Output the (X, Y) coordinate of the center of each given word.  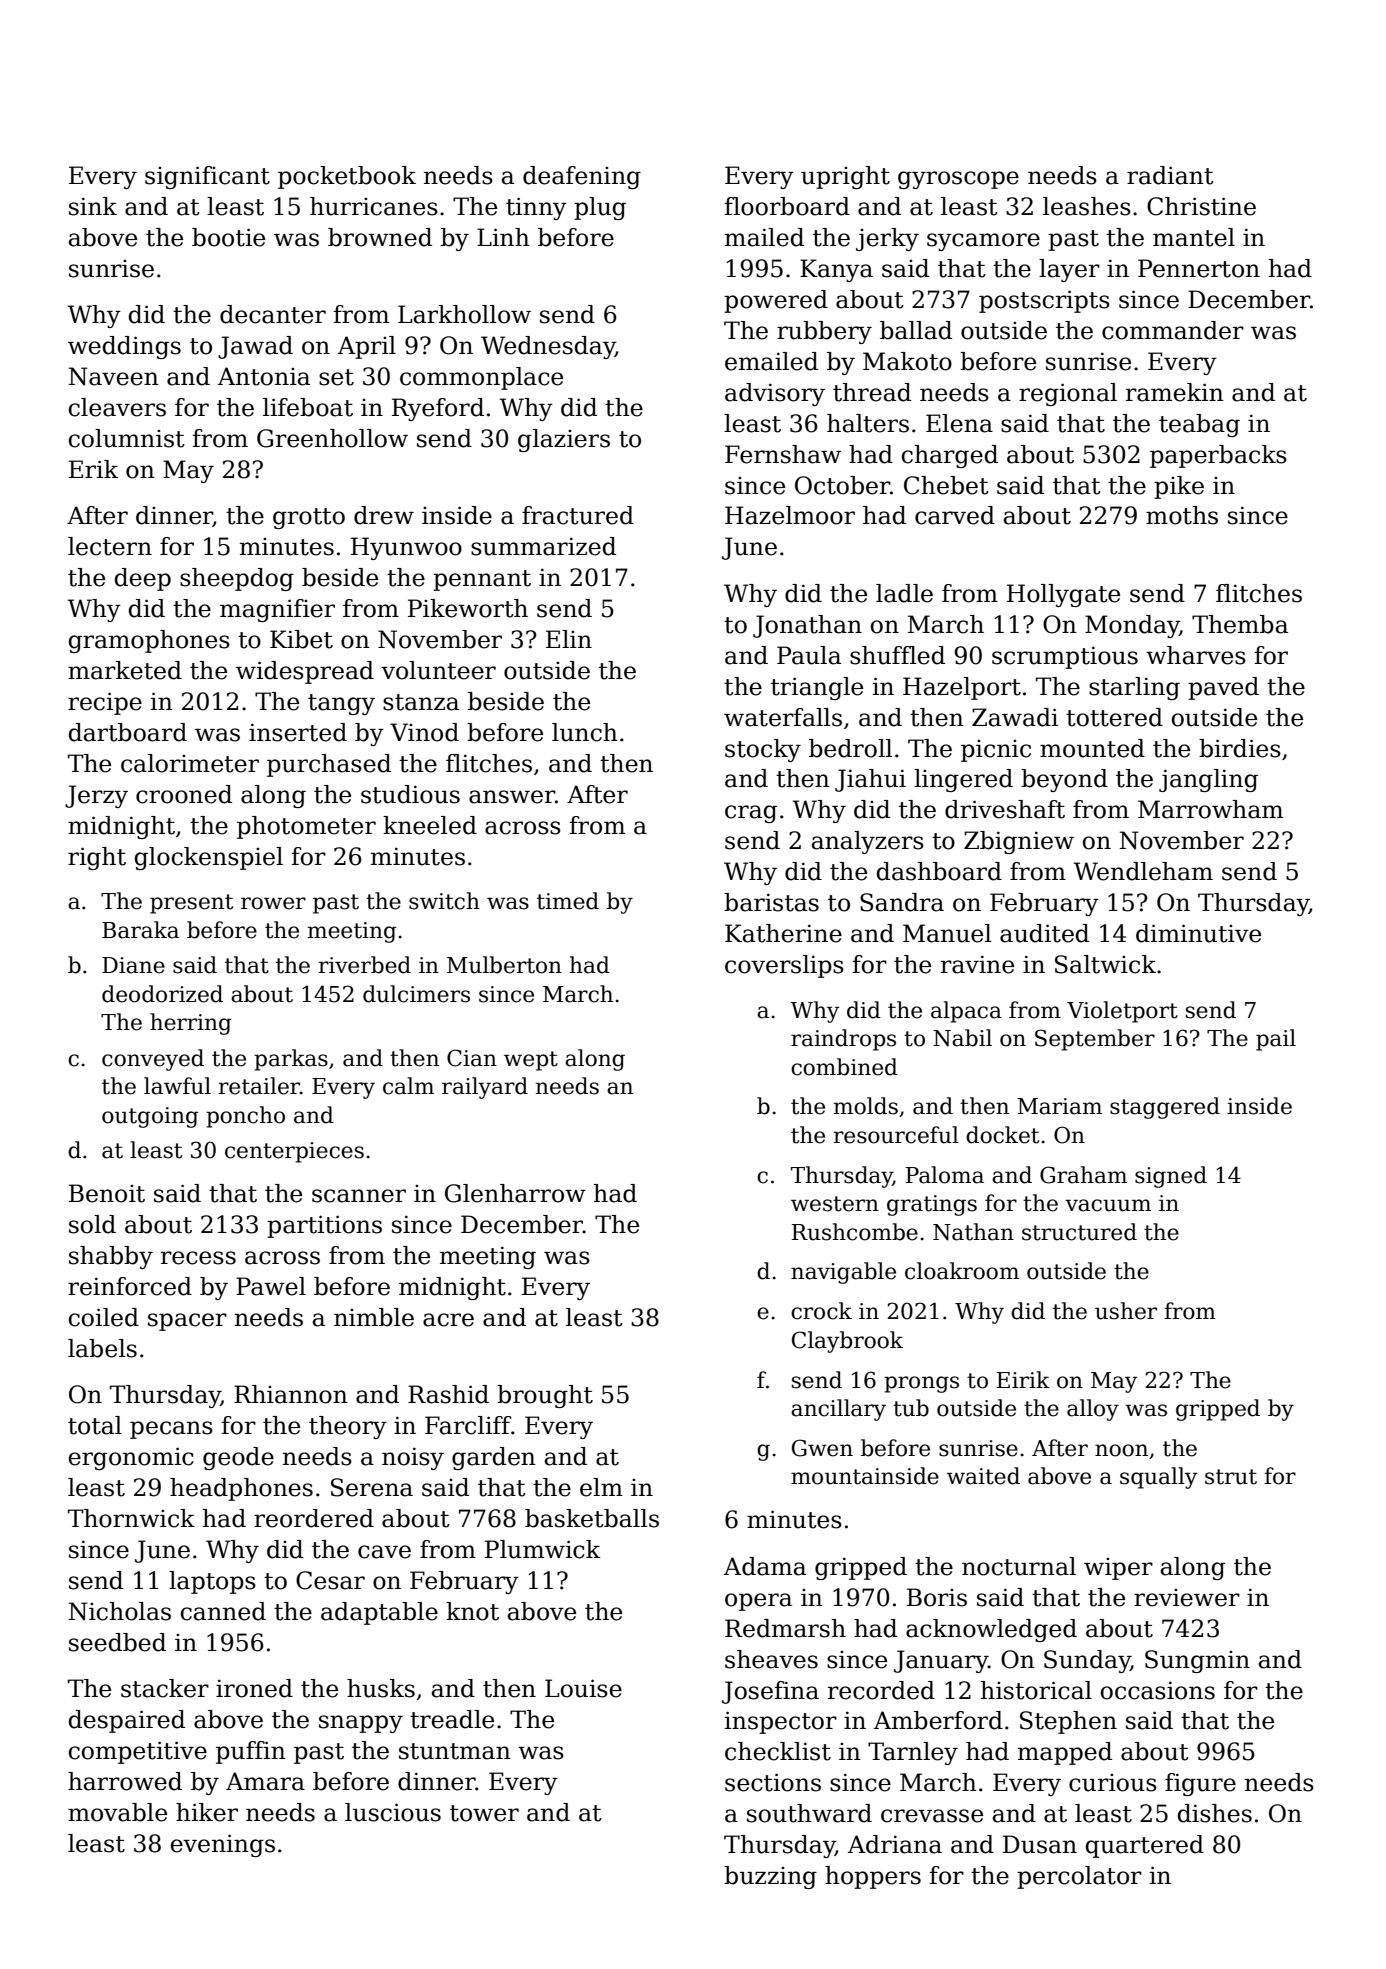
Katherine (783, 933)
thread (872, 392)
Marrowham (1210, 809)
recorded (881, 1690)
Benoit (107, 1193)
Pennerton (1199, 268)
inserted (298, 732)
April (367, 347)
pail (1276, 1040)
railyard (485, 1088)
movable (117, 1812)
